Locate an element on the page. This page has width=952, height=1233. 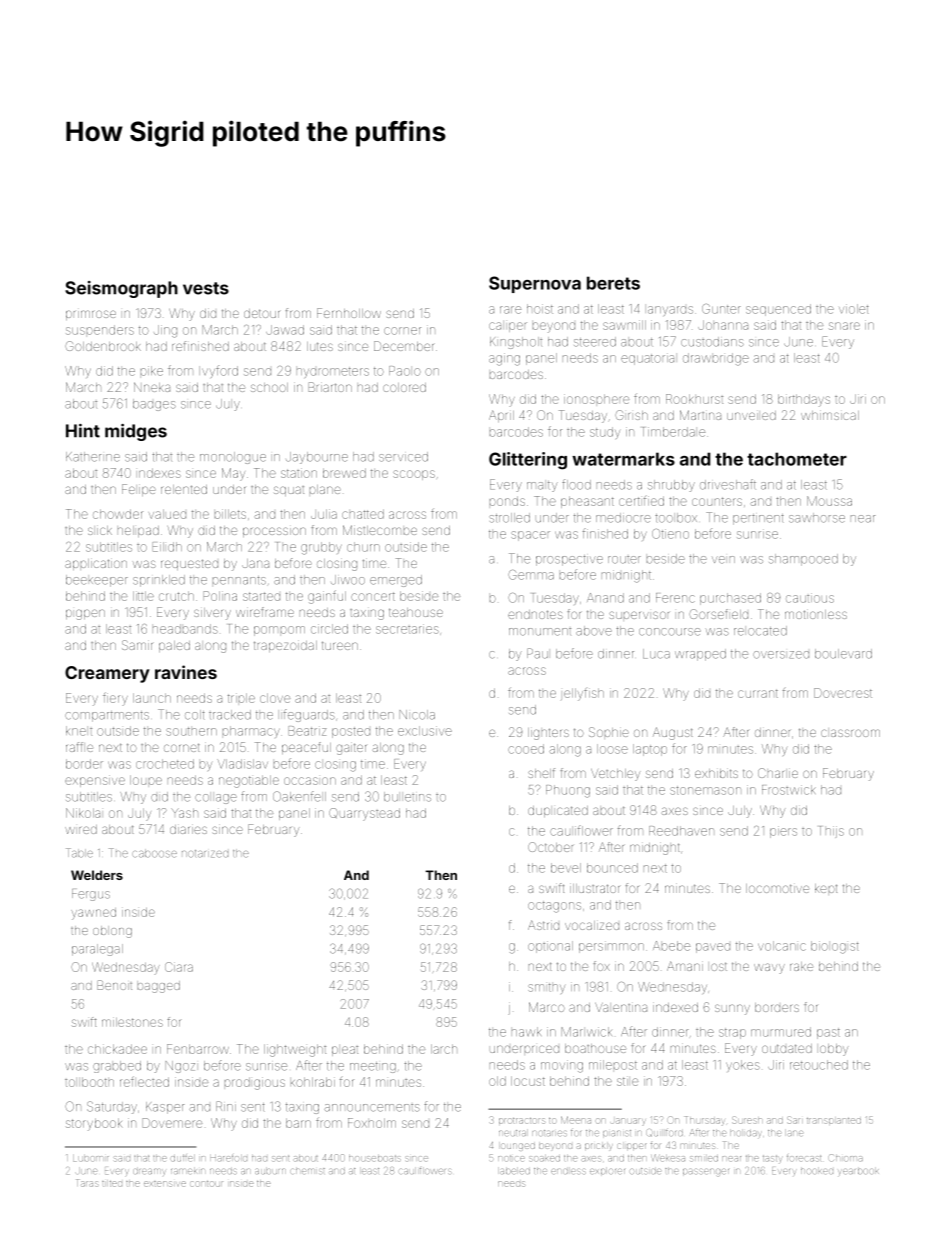
aging is located at coordinates (504, 359).
